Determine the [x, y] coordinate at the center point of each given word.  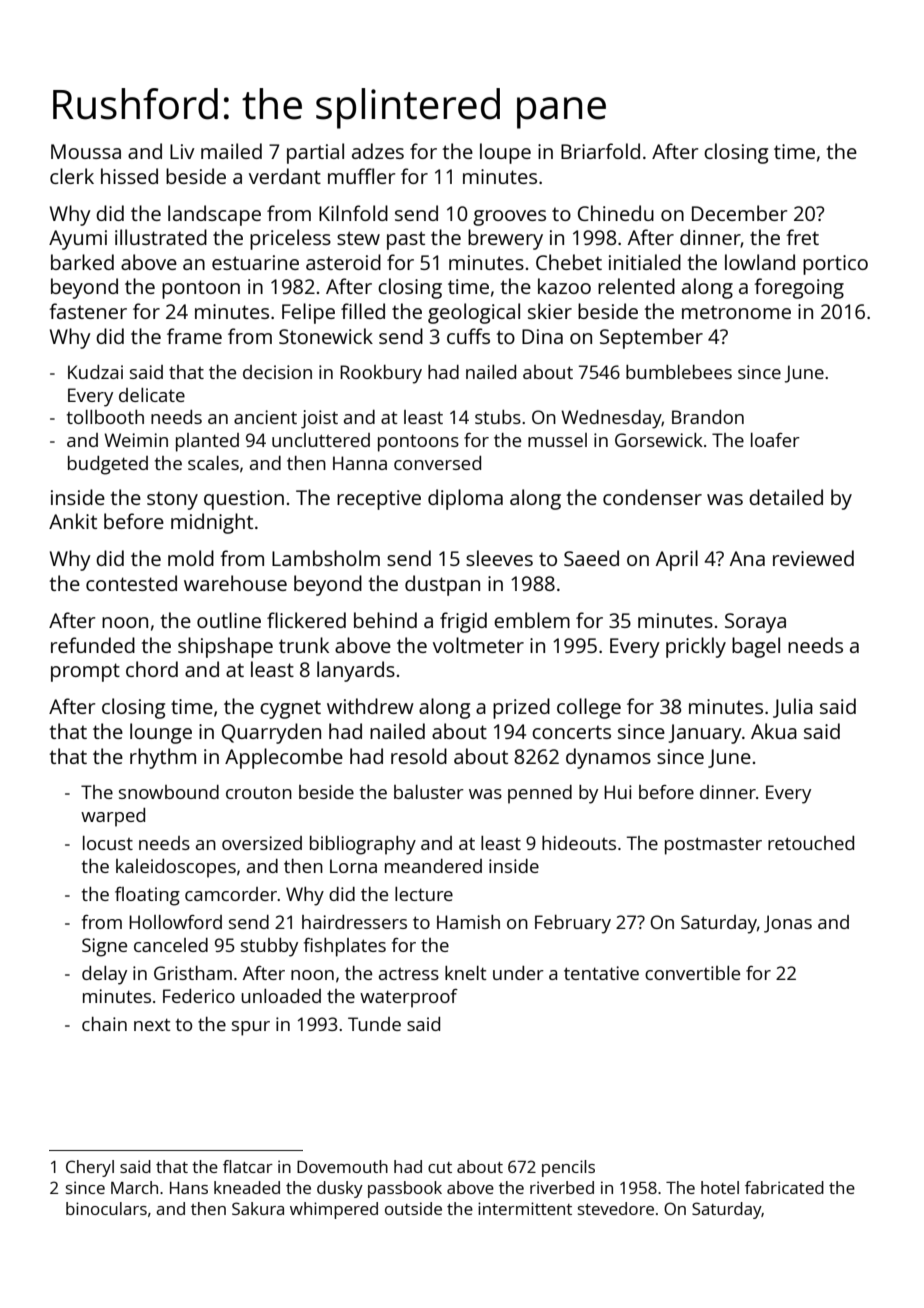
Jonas [788, 924]
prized [521, 708]
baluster [429, 792]
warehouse [235, 583]
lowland [760, 262]
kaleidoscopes [176, 868]
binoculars [106, 1208]
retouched [811, 843]
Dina [542, 336]
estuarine [255, 262]
